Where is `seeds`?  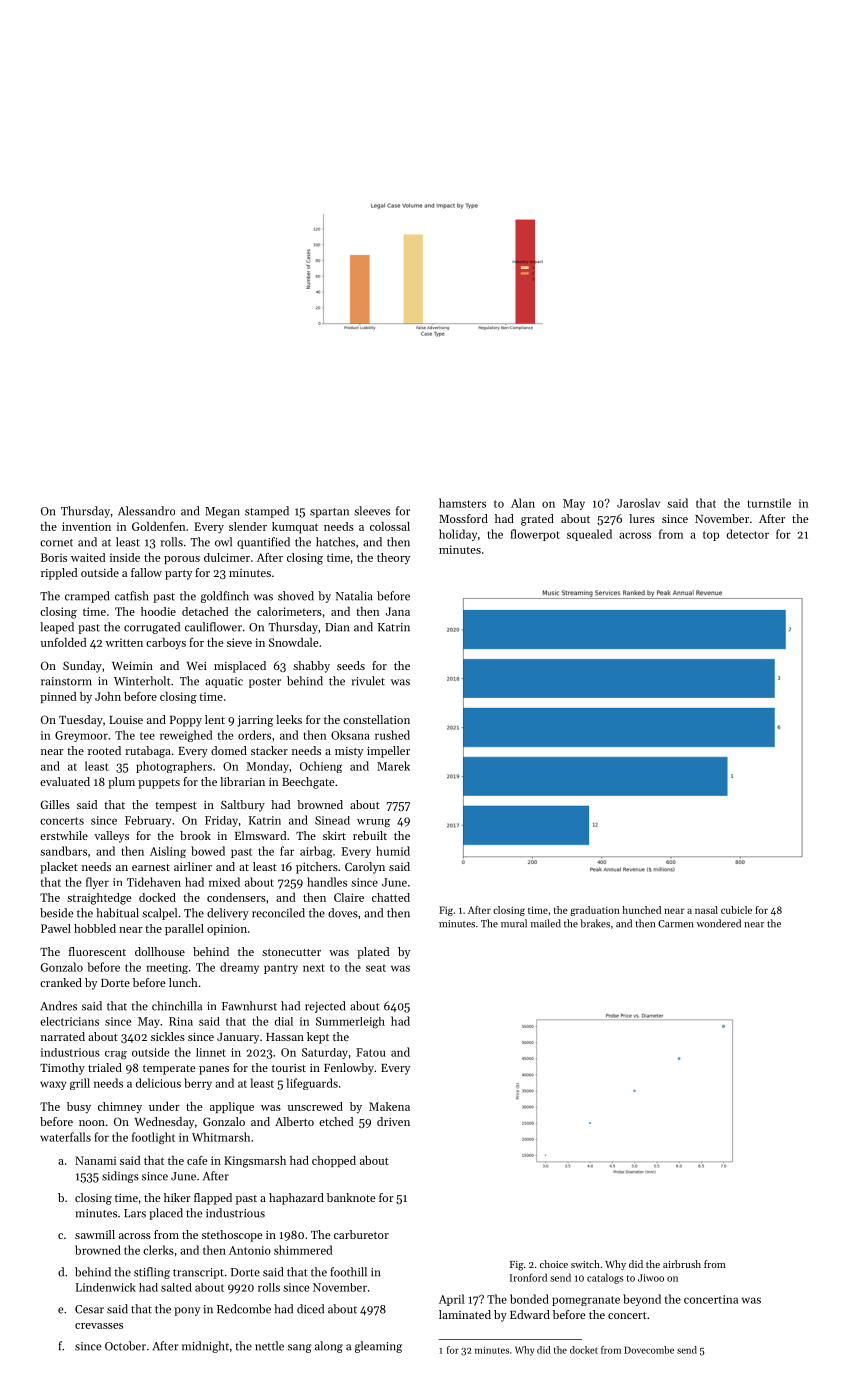 seeds is located at coordinates (351, 665).
